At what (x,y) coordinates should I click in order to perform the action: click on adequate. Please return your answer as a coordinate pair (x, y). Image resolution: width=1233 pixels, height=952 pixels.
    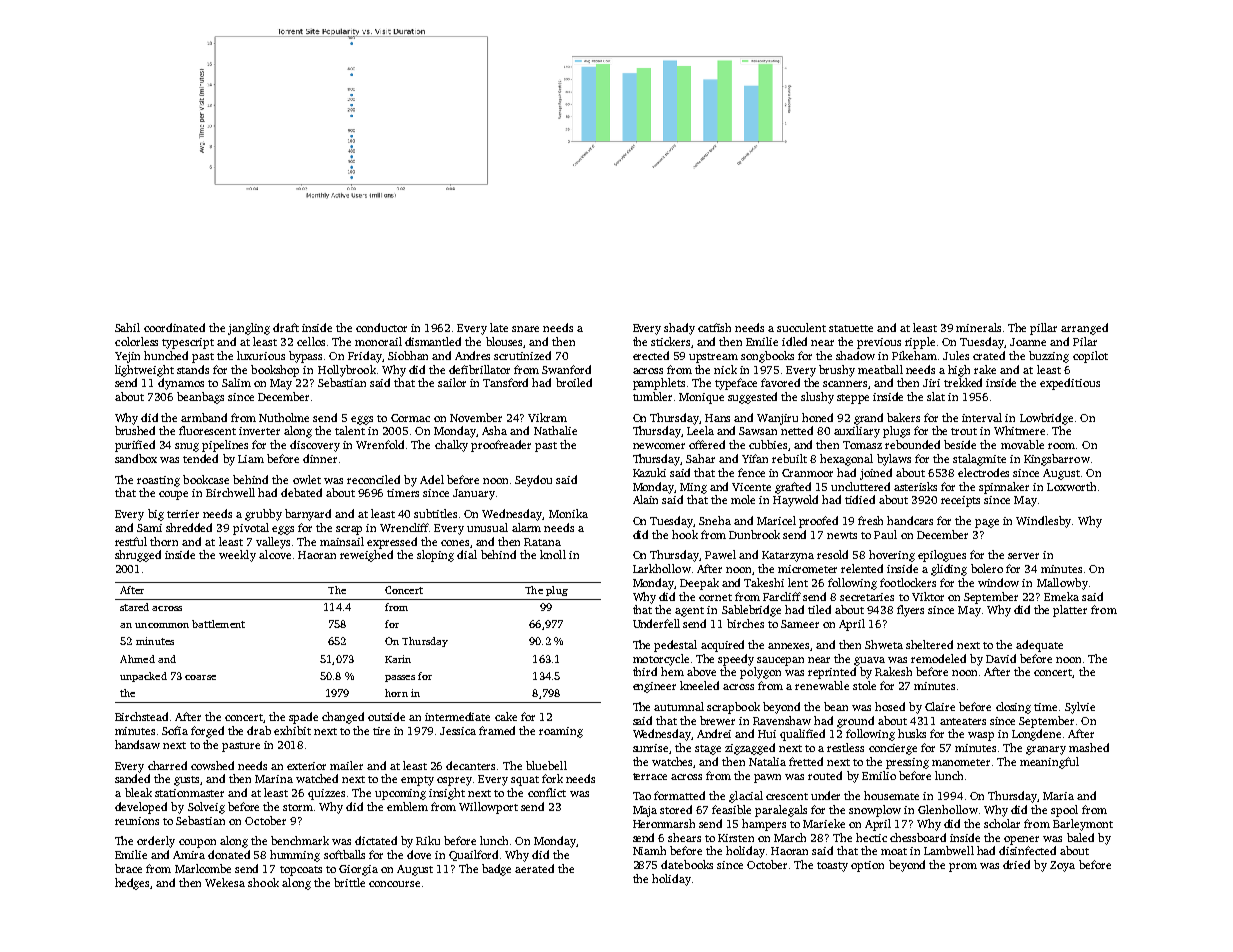
    Looking at the image, I should click on (1039, 646).
